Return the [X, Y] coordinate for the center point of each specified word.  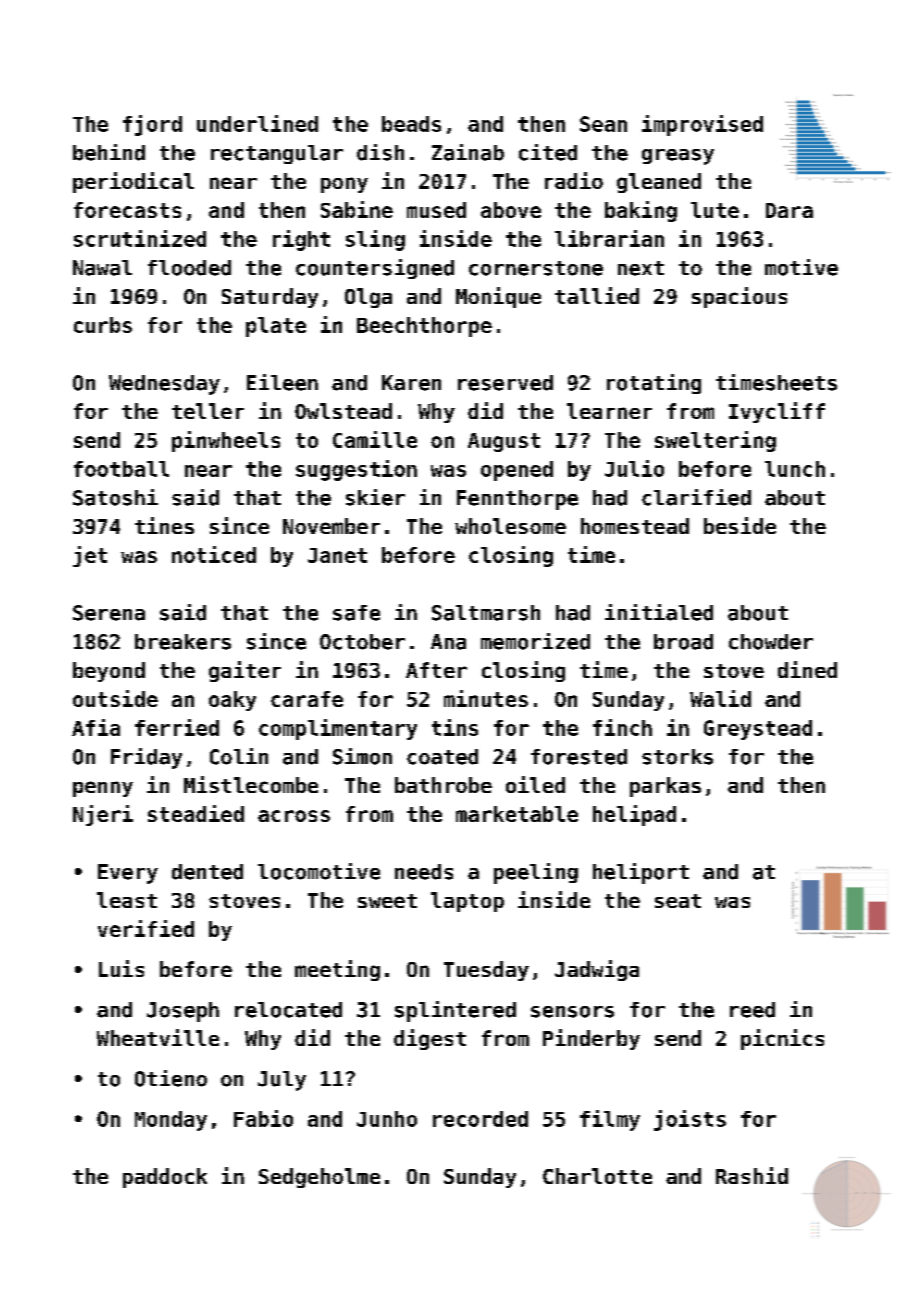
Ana [448, 642]
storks [677, 757]
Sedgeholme [319, 1178]
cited [548, 152]
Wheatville [158, 1037]
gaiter [245, 671]
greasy [678, 157]
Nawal [102, 268]
